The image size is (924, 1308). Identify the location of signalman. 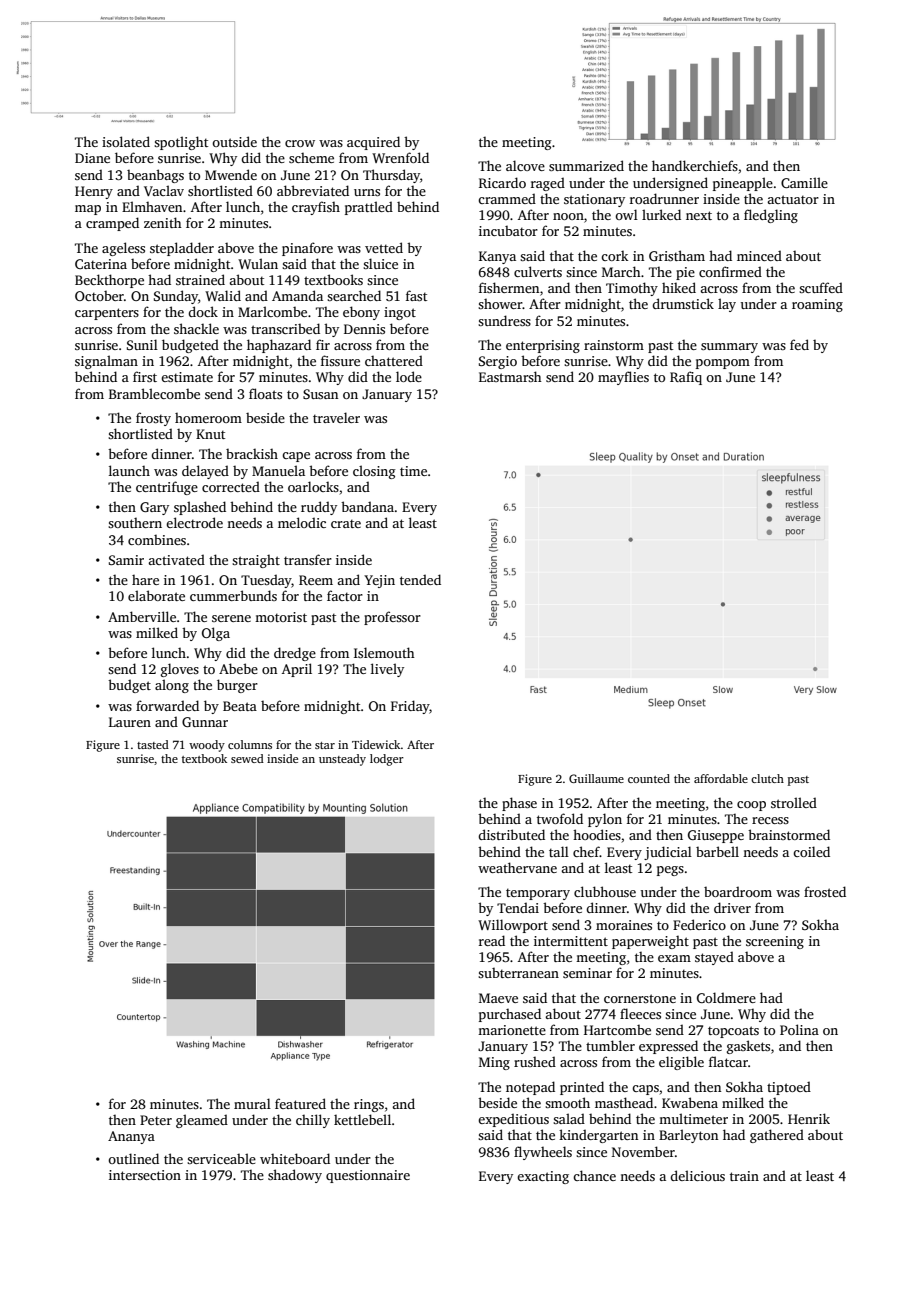
(106, 362).
